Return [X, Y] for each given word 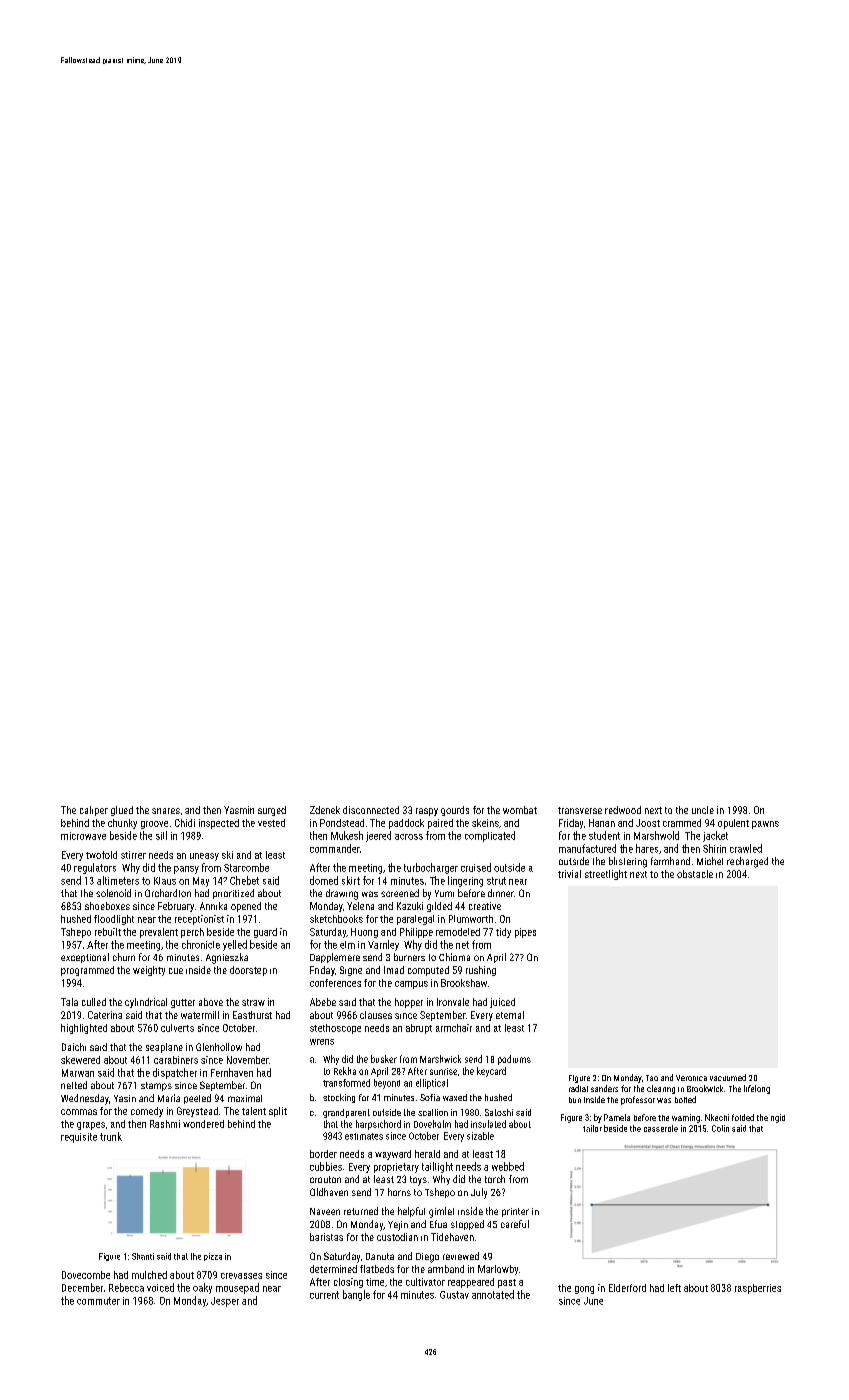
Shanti [143, 1256]
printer [515, 1212]
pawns [765, 825]
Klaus [165, 881]
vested [271, 823]
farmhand [670, 861]
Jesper [225, 1302]
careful [515, 1224]
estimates [364, 1136]
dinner [501, 893]
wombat [520, 810]
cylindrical [146, 1003]
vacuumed [728, 1077]
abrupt [419, 1029]
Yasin [125, 1098]
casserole [661, 1128]
